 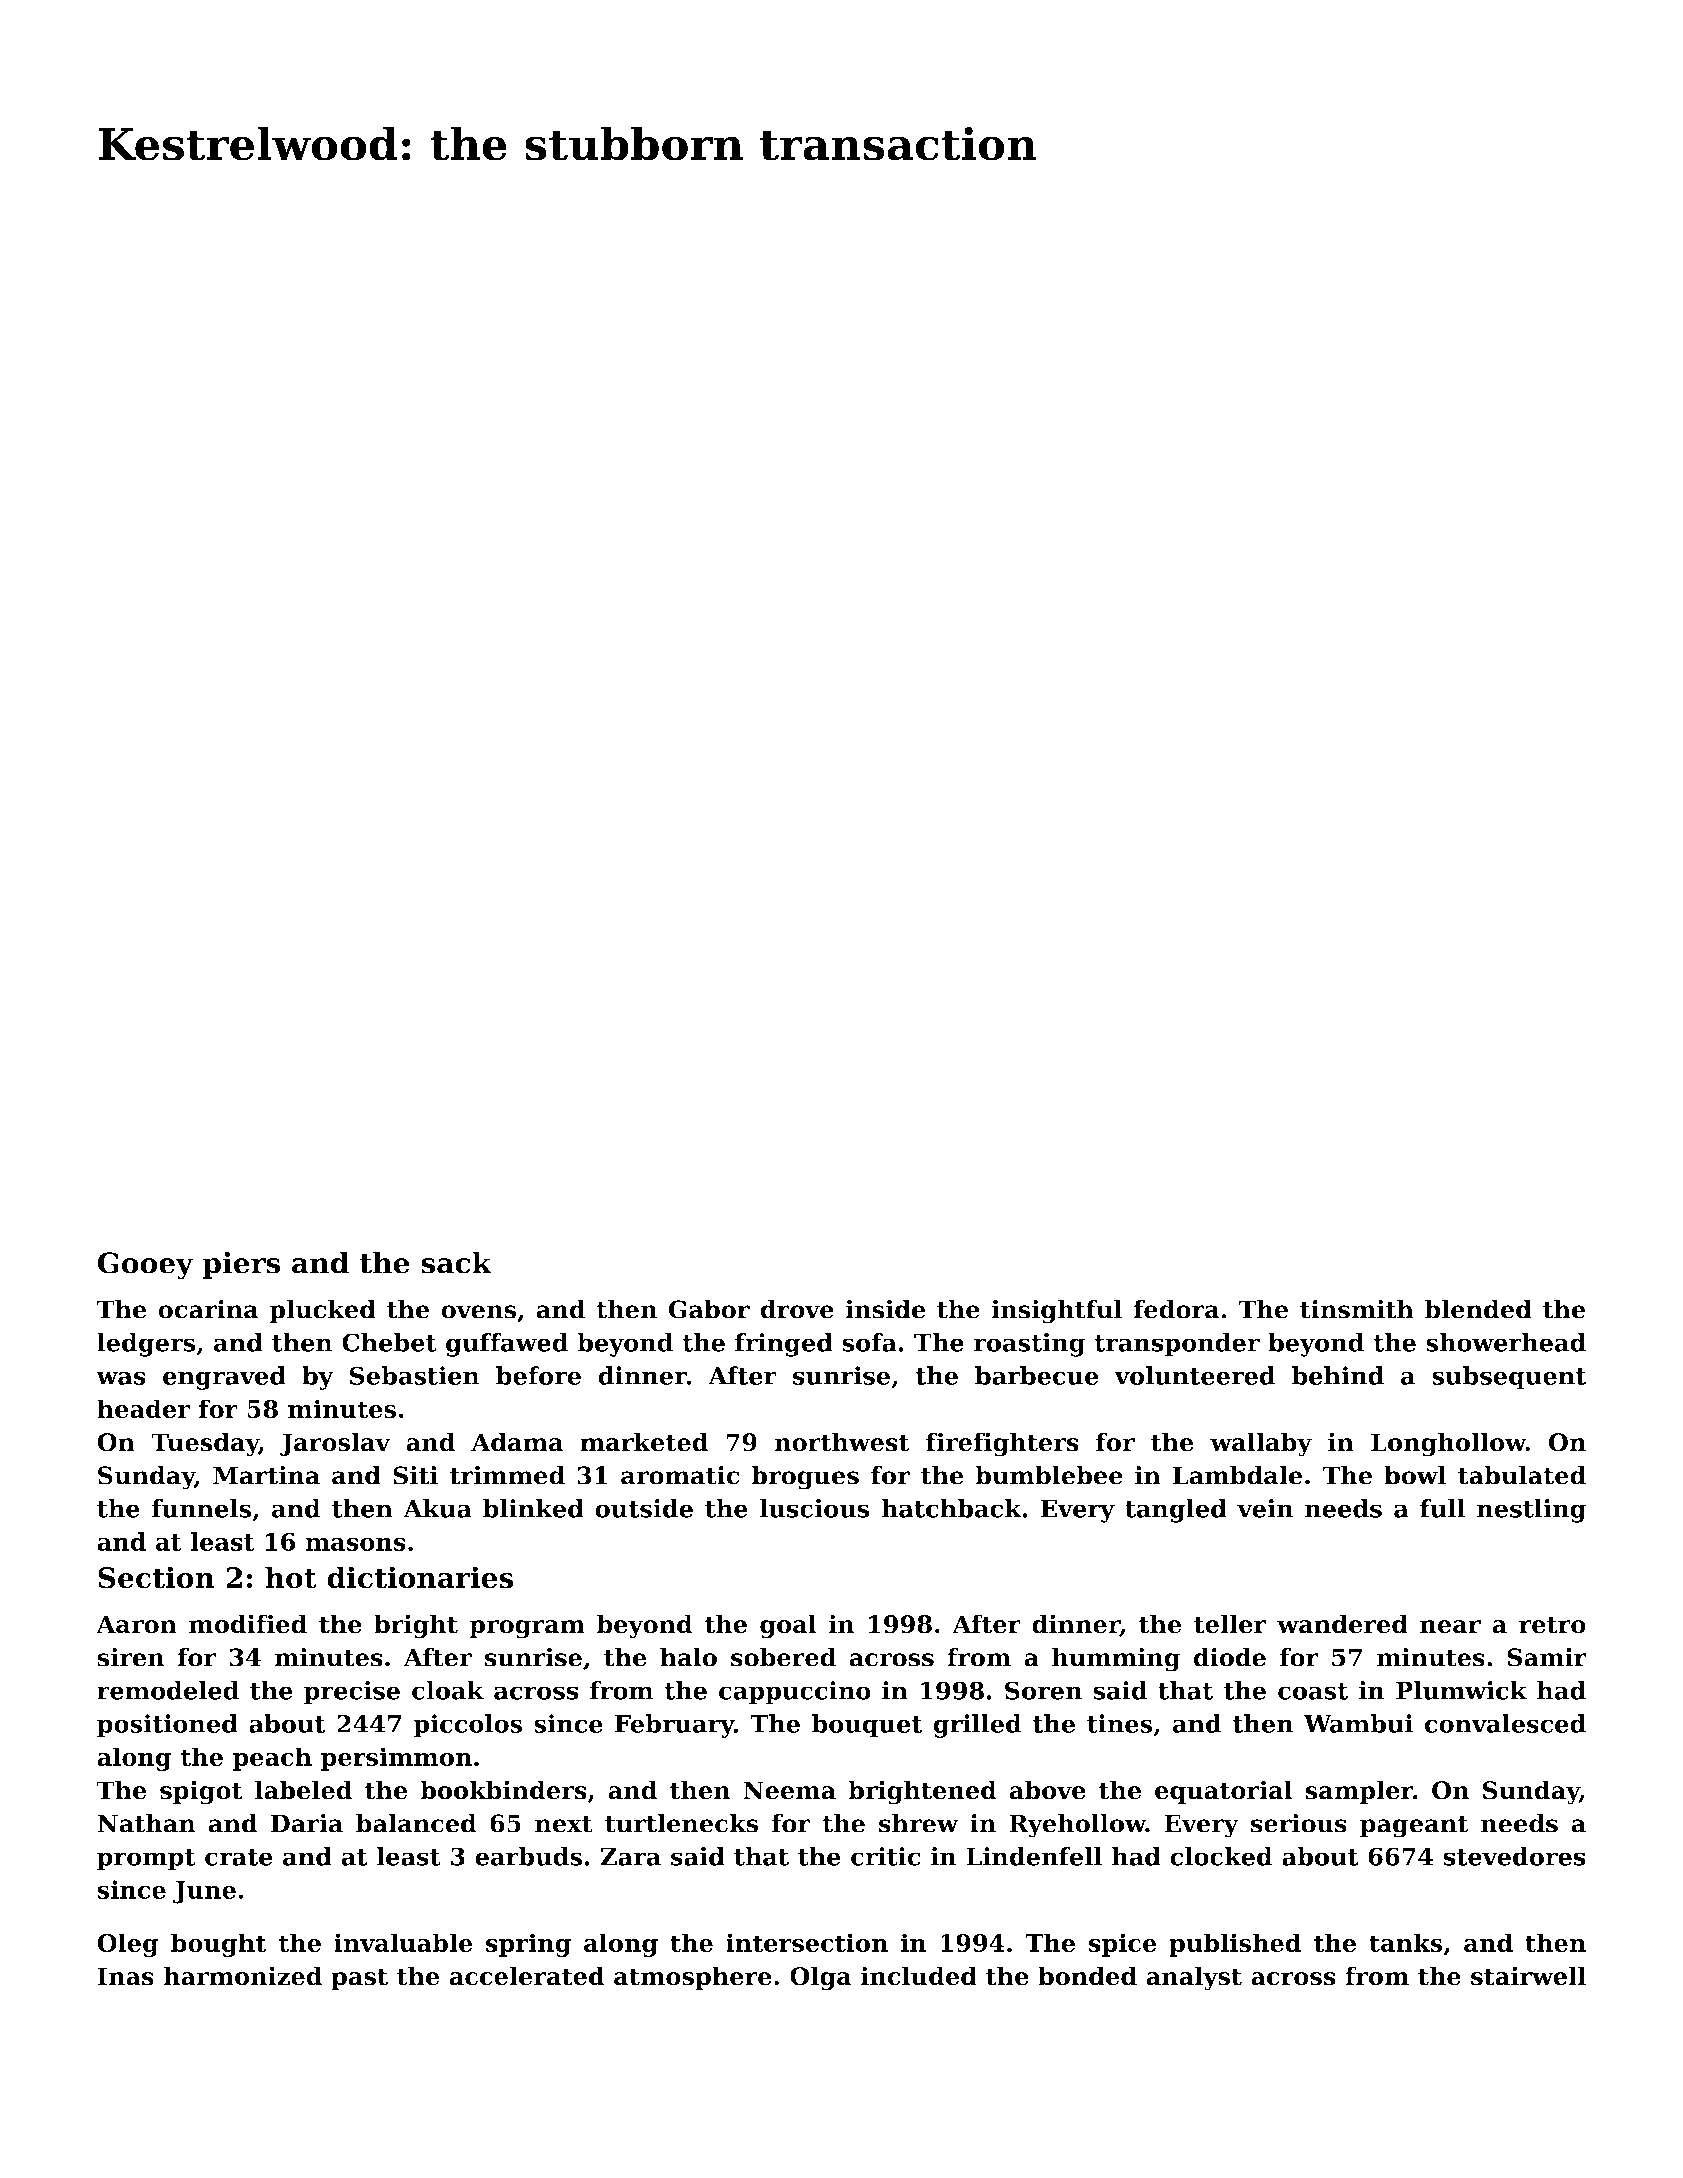 What do you see at coordinates (709, 1309) in the image?
I see `Gabor` at bounding box center [709, 1309].
